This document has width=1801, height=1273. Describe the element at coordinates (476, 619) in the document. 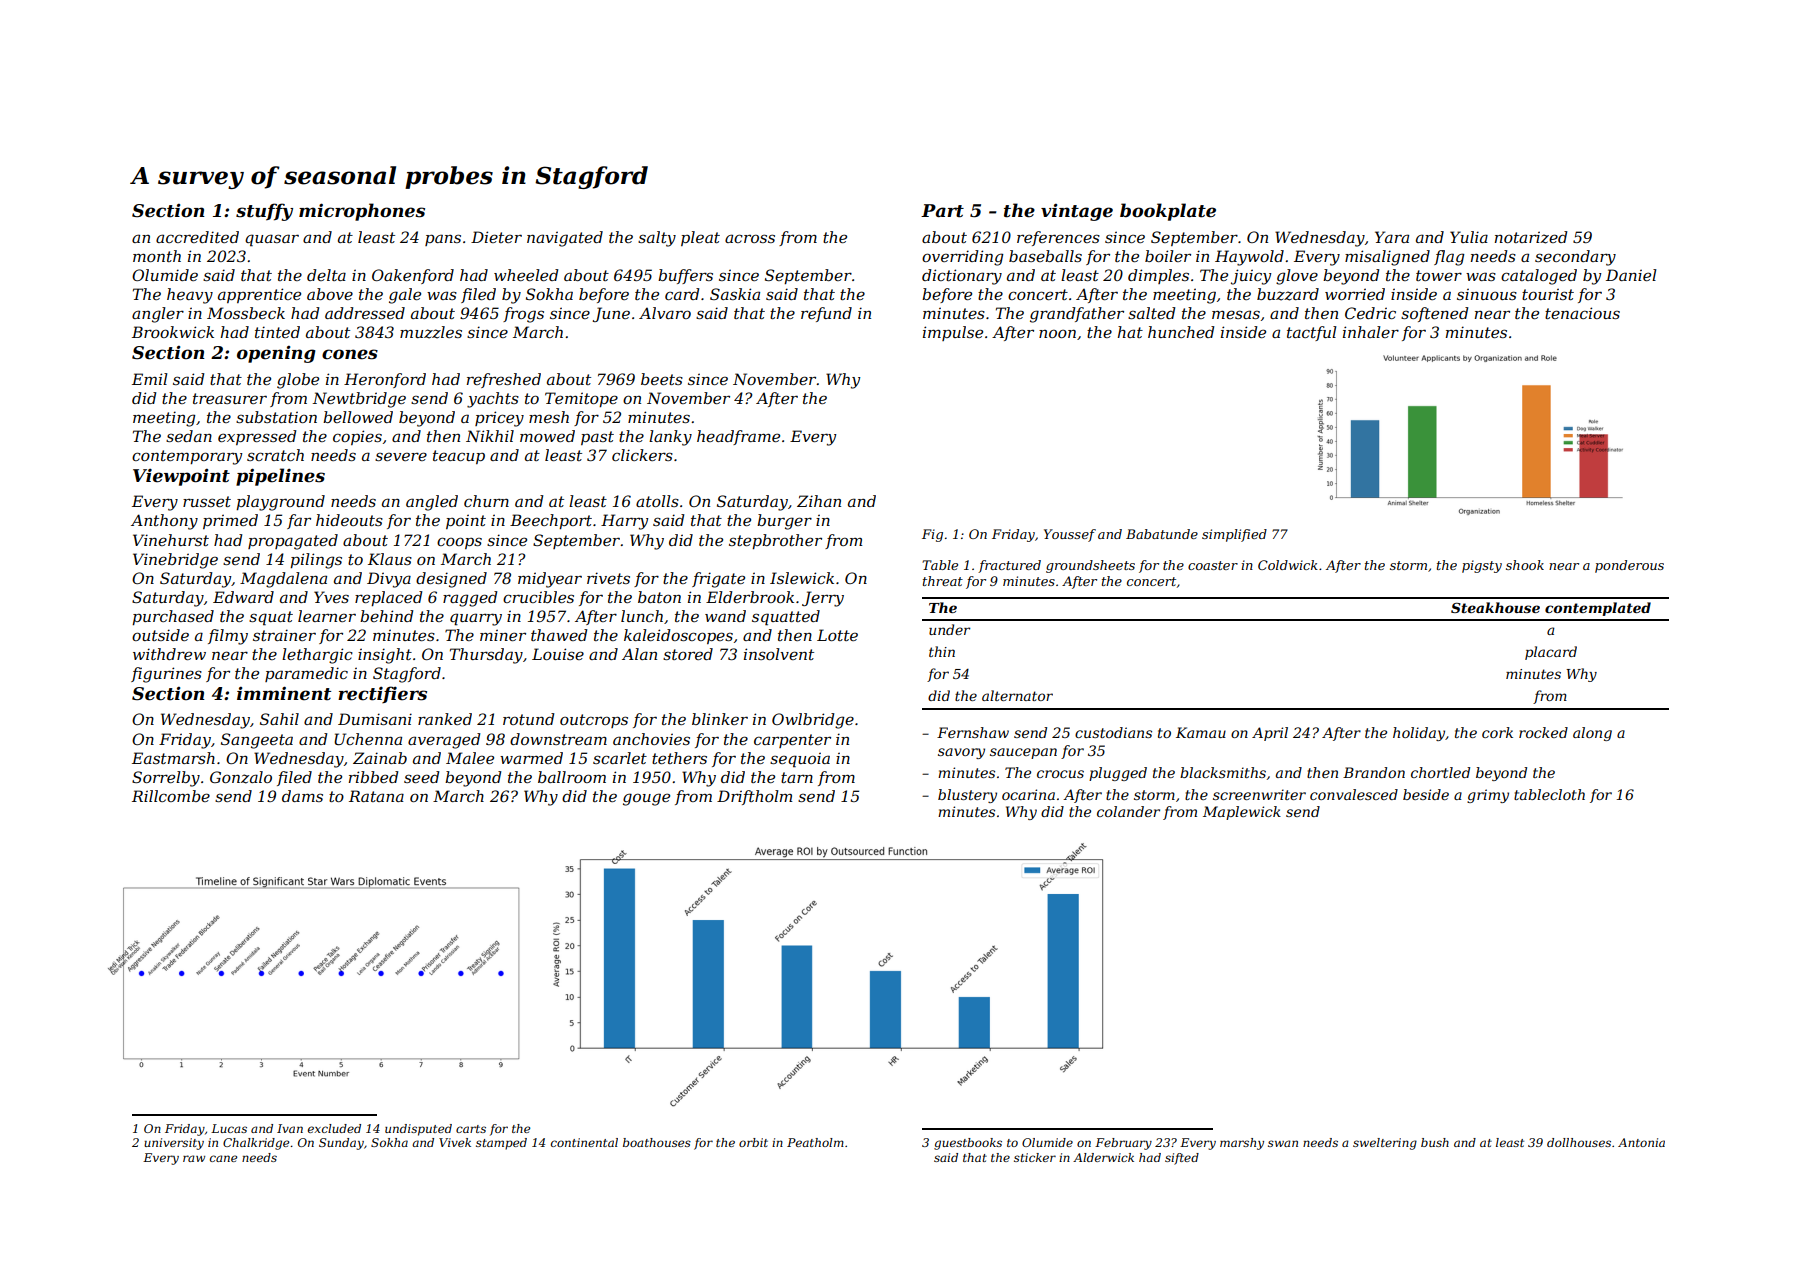

I see `quarry` at that location.
